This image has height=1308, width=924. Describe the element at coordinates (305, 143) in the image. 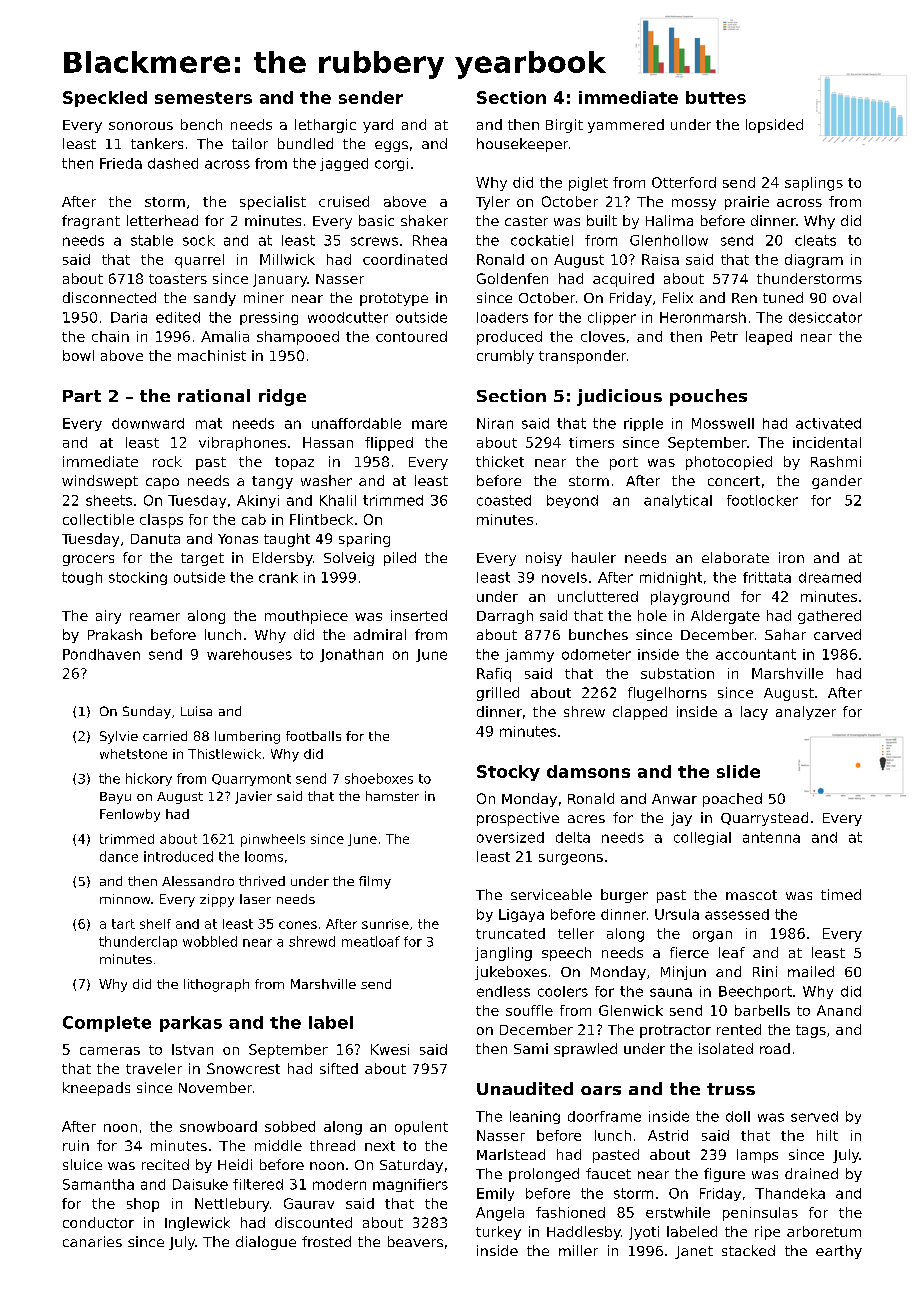

I see `bundled` at that location.
